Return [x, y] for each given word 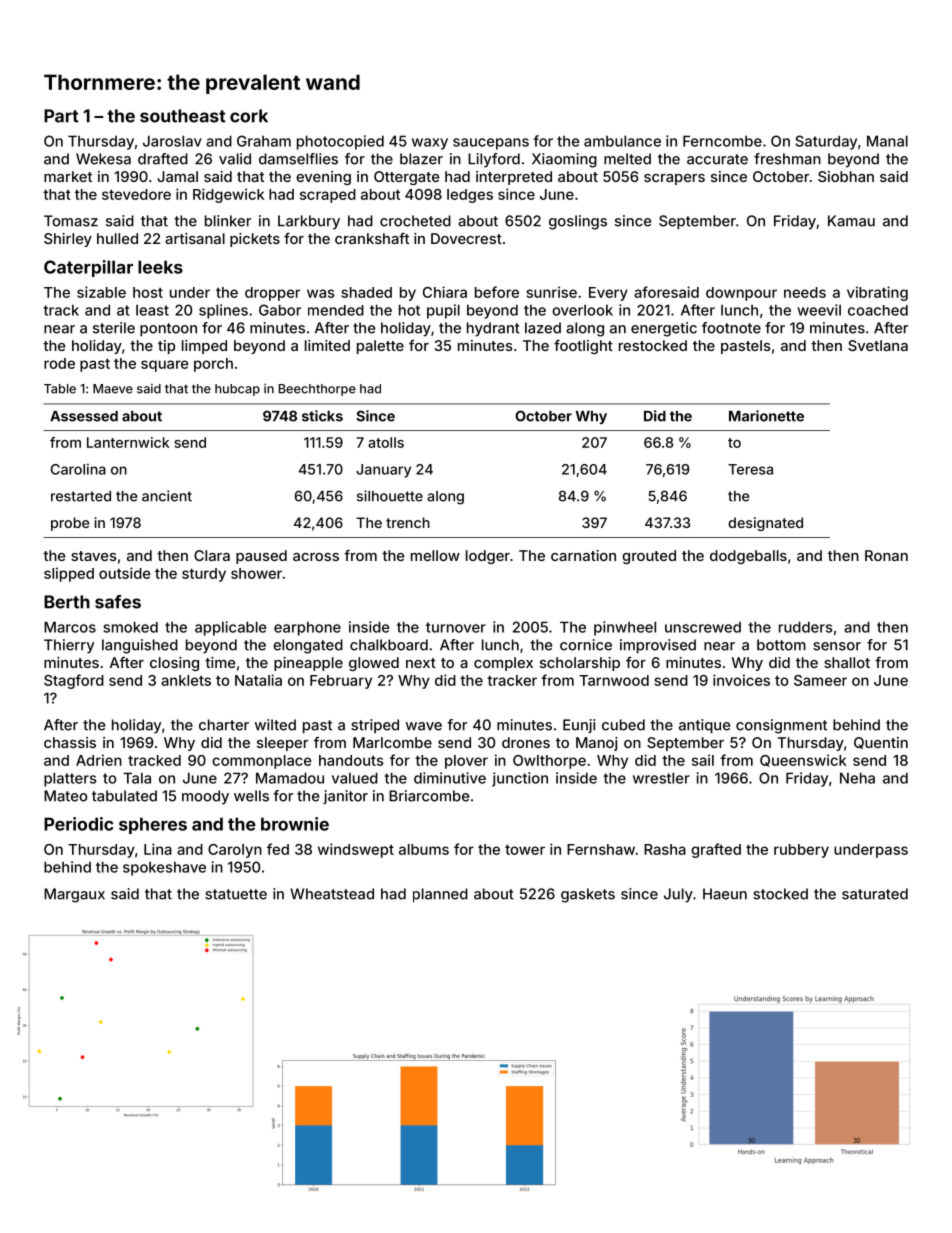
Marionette [766, 416]
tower [525, 849]
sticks [322, 416]
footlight [583, 346]
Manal [887, 141]
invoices [741, 680]
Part [61, 116]
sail [703, 760]
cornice [586, 645]
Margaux [74, 895]
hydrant [493, 329]
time [220, 662]
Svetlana [878, 345]
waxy [430, 144]
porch [213, 365]
